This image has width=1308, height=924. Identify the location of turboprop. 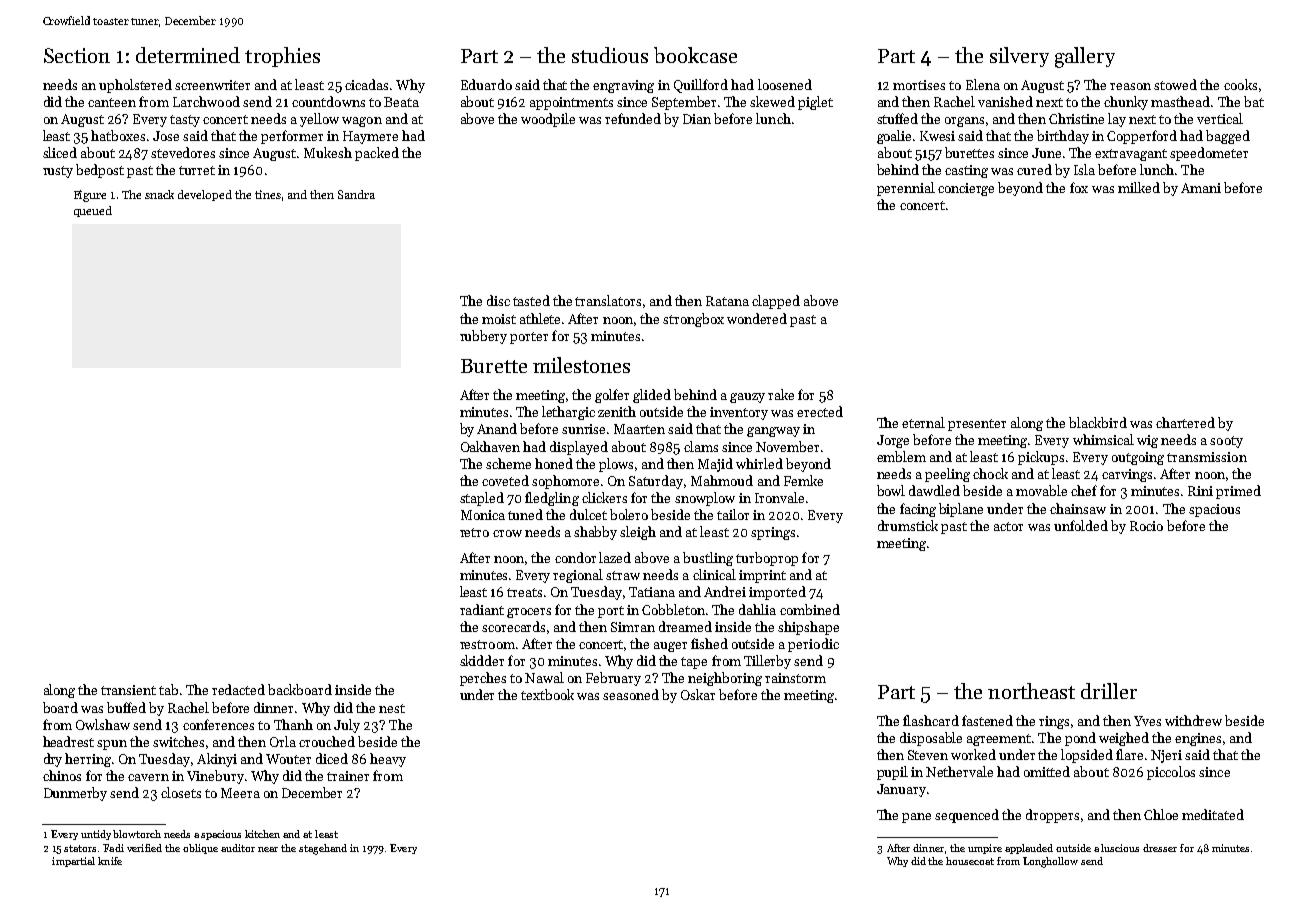
(767, 559).
